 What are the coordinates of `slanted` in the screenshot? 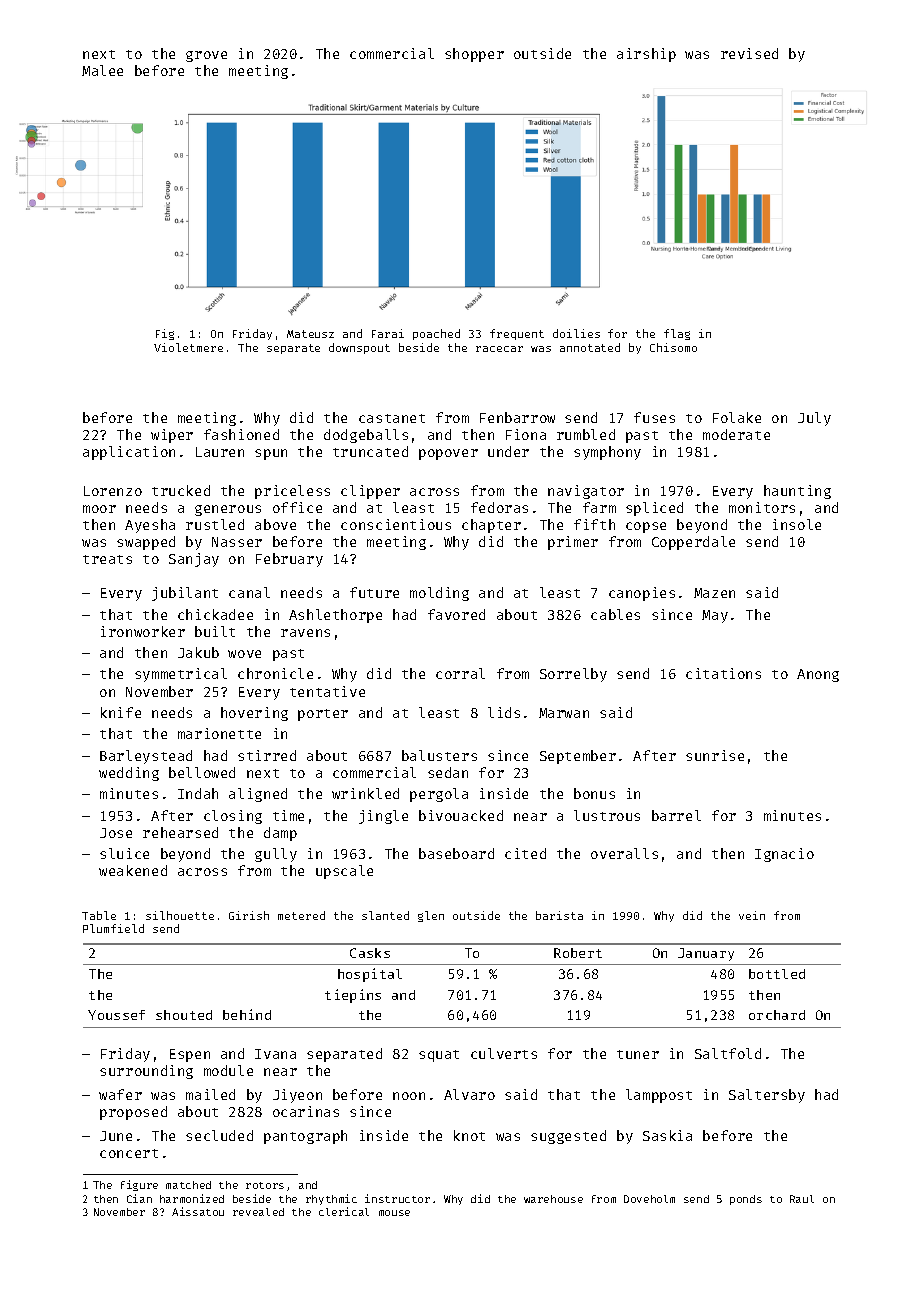 It's located at (385, 915).
